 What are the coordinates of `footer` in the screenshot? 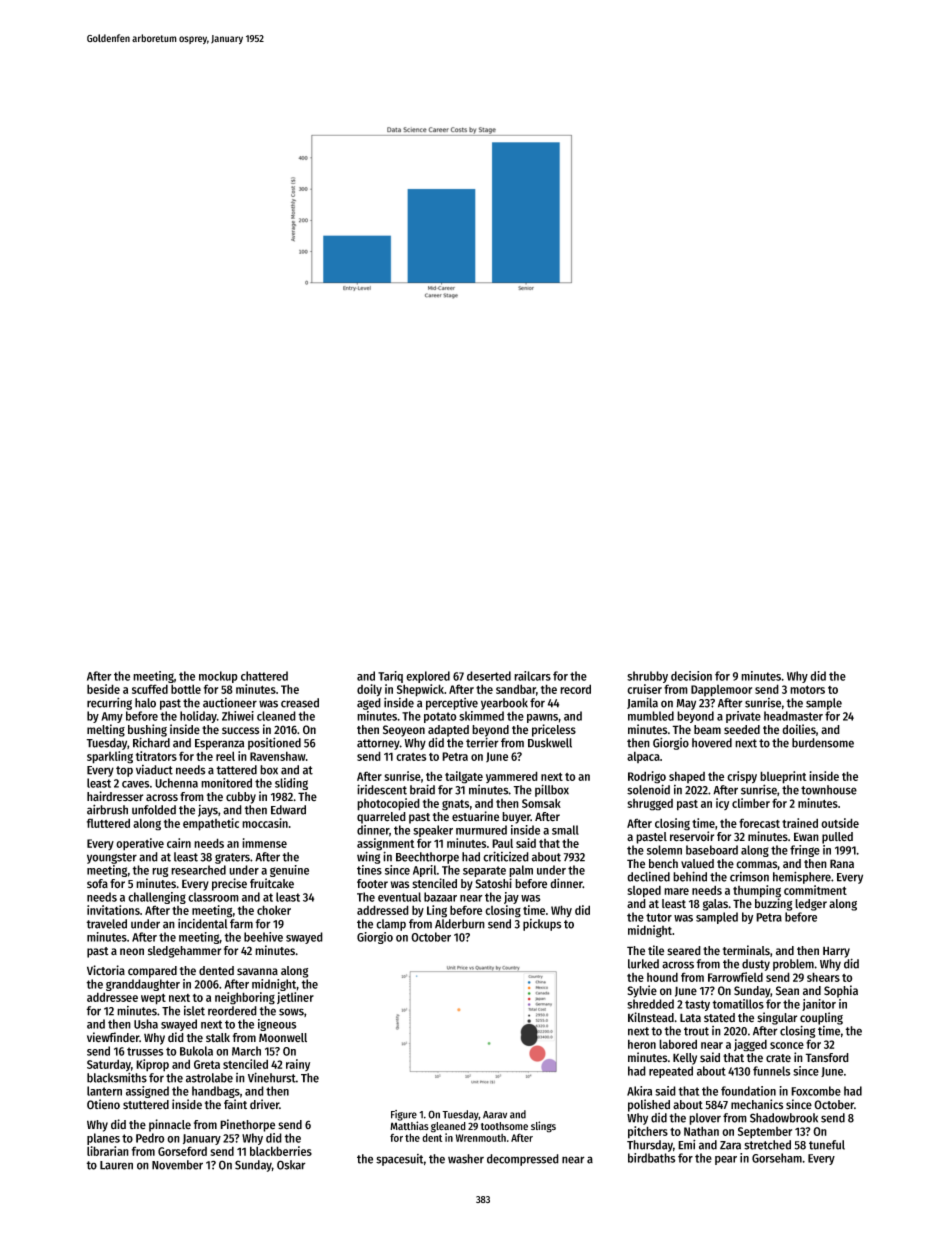 It's located at (372, 884).
